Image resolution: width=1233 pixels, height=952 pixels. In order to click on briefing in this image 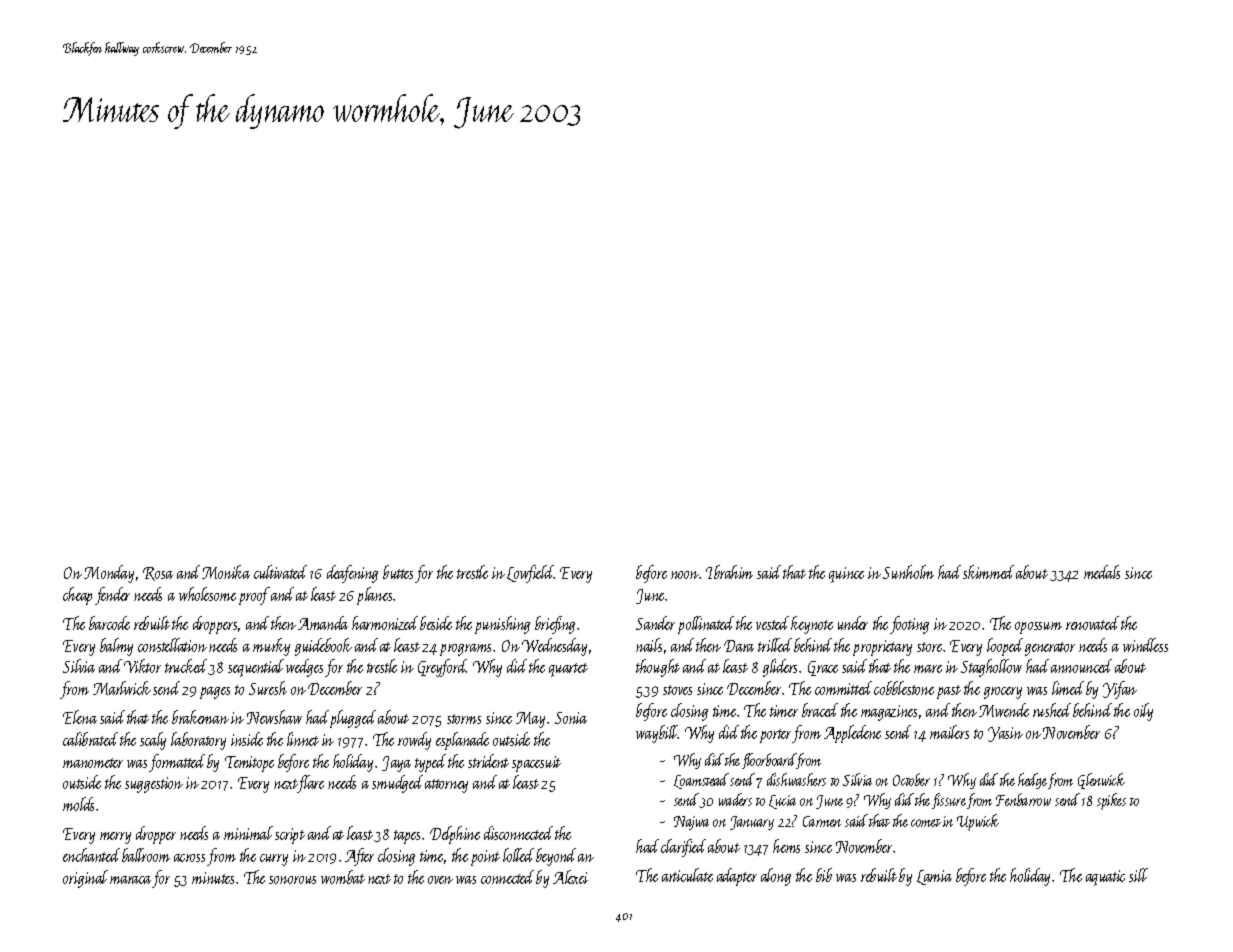, I will do `click(555, 625)`.
